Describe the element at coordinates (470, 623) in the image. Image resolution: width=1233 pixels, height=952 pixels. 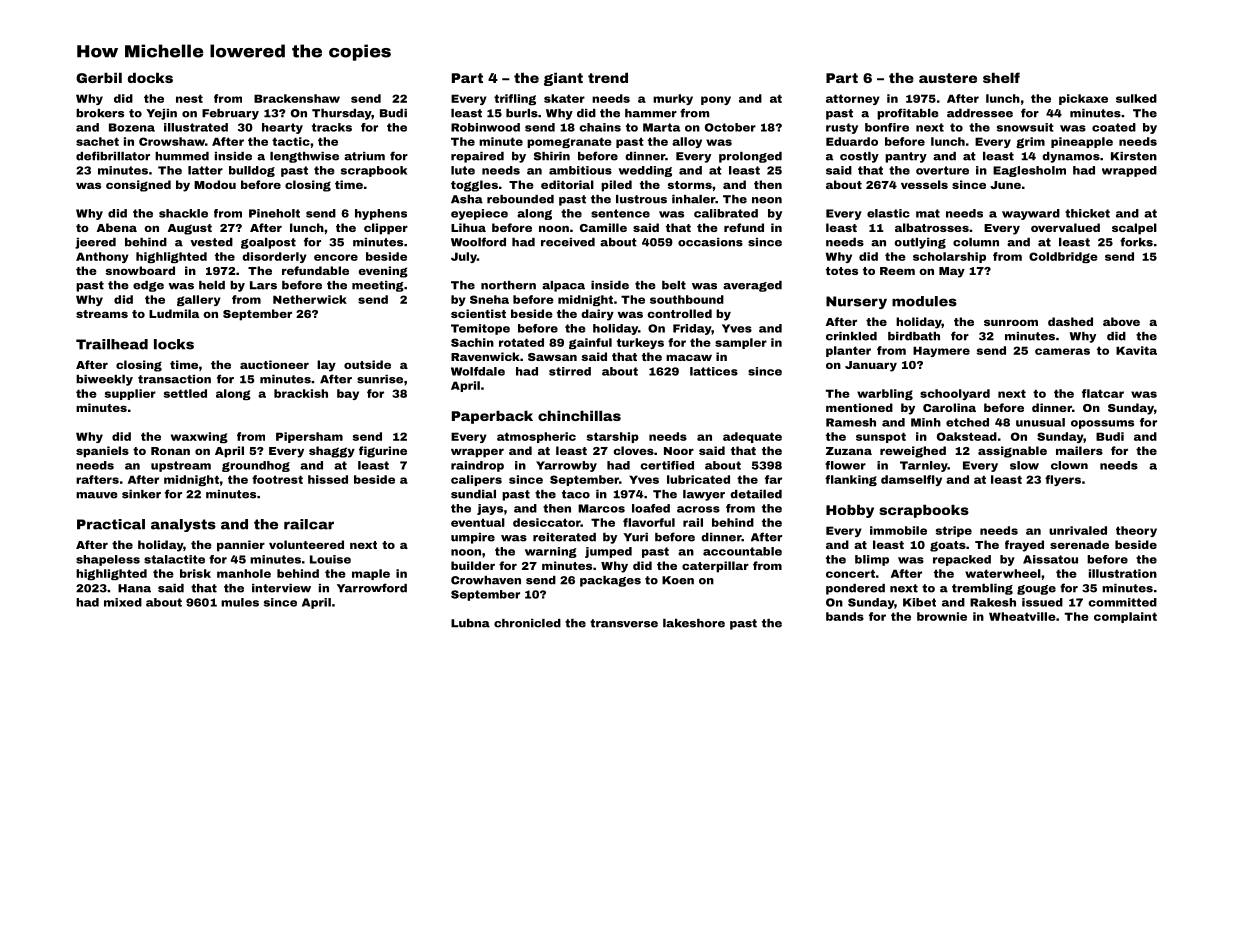
I see `Lubna` at that location.
